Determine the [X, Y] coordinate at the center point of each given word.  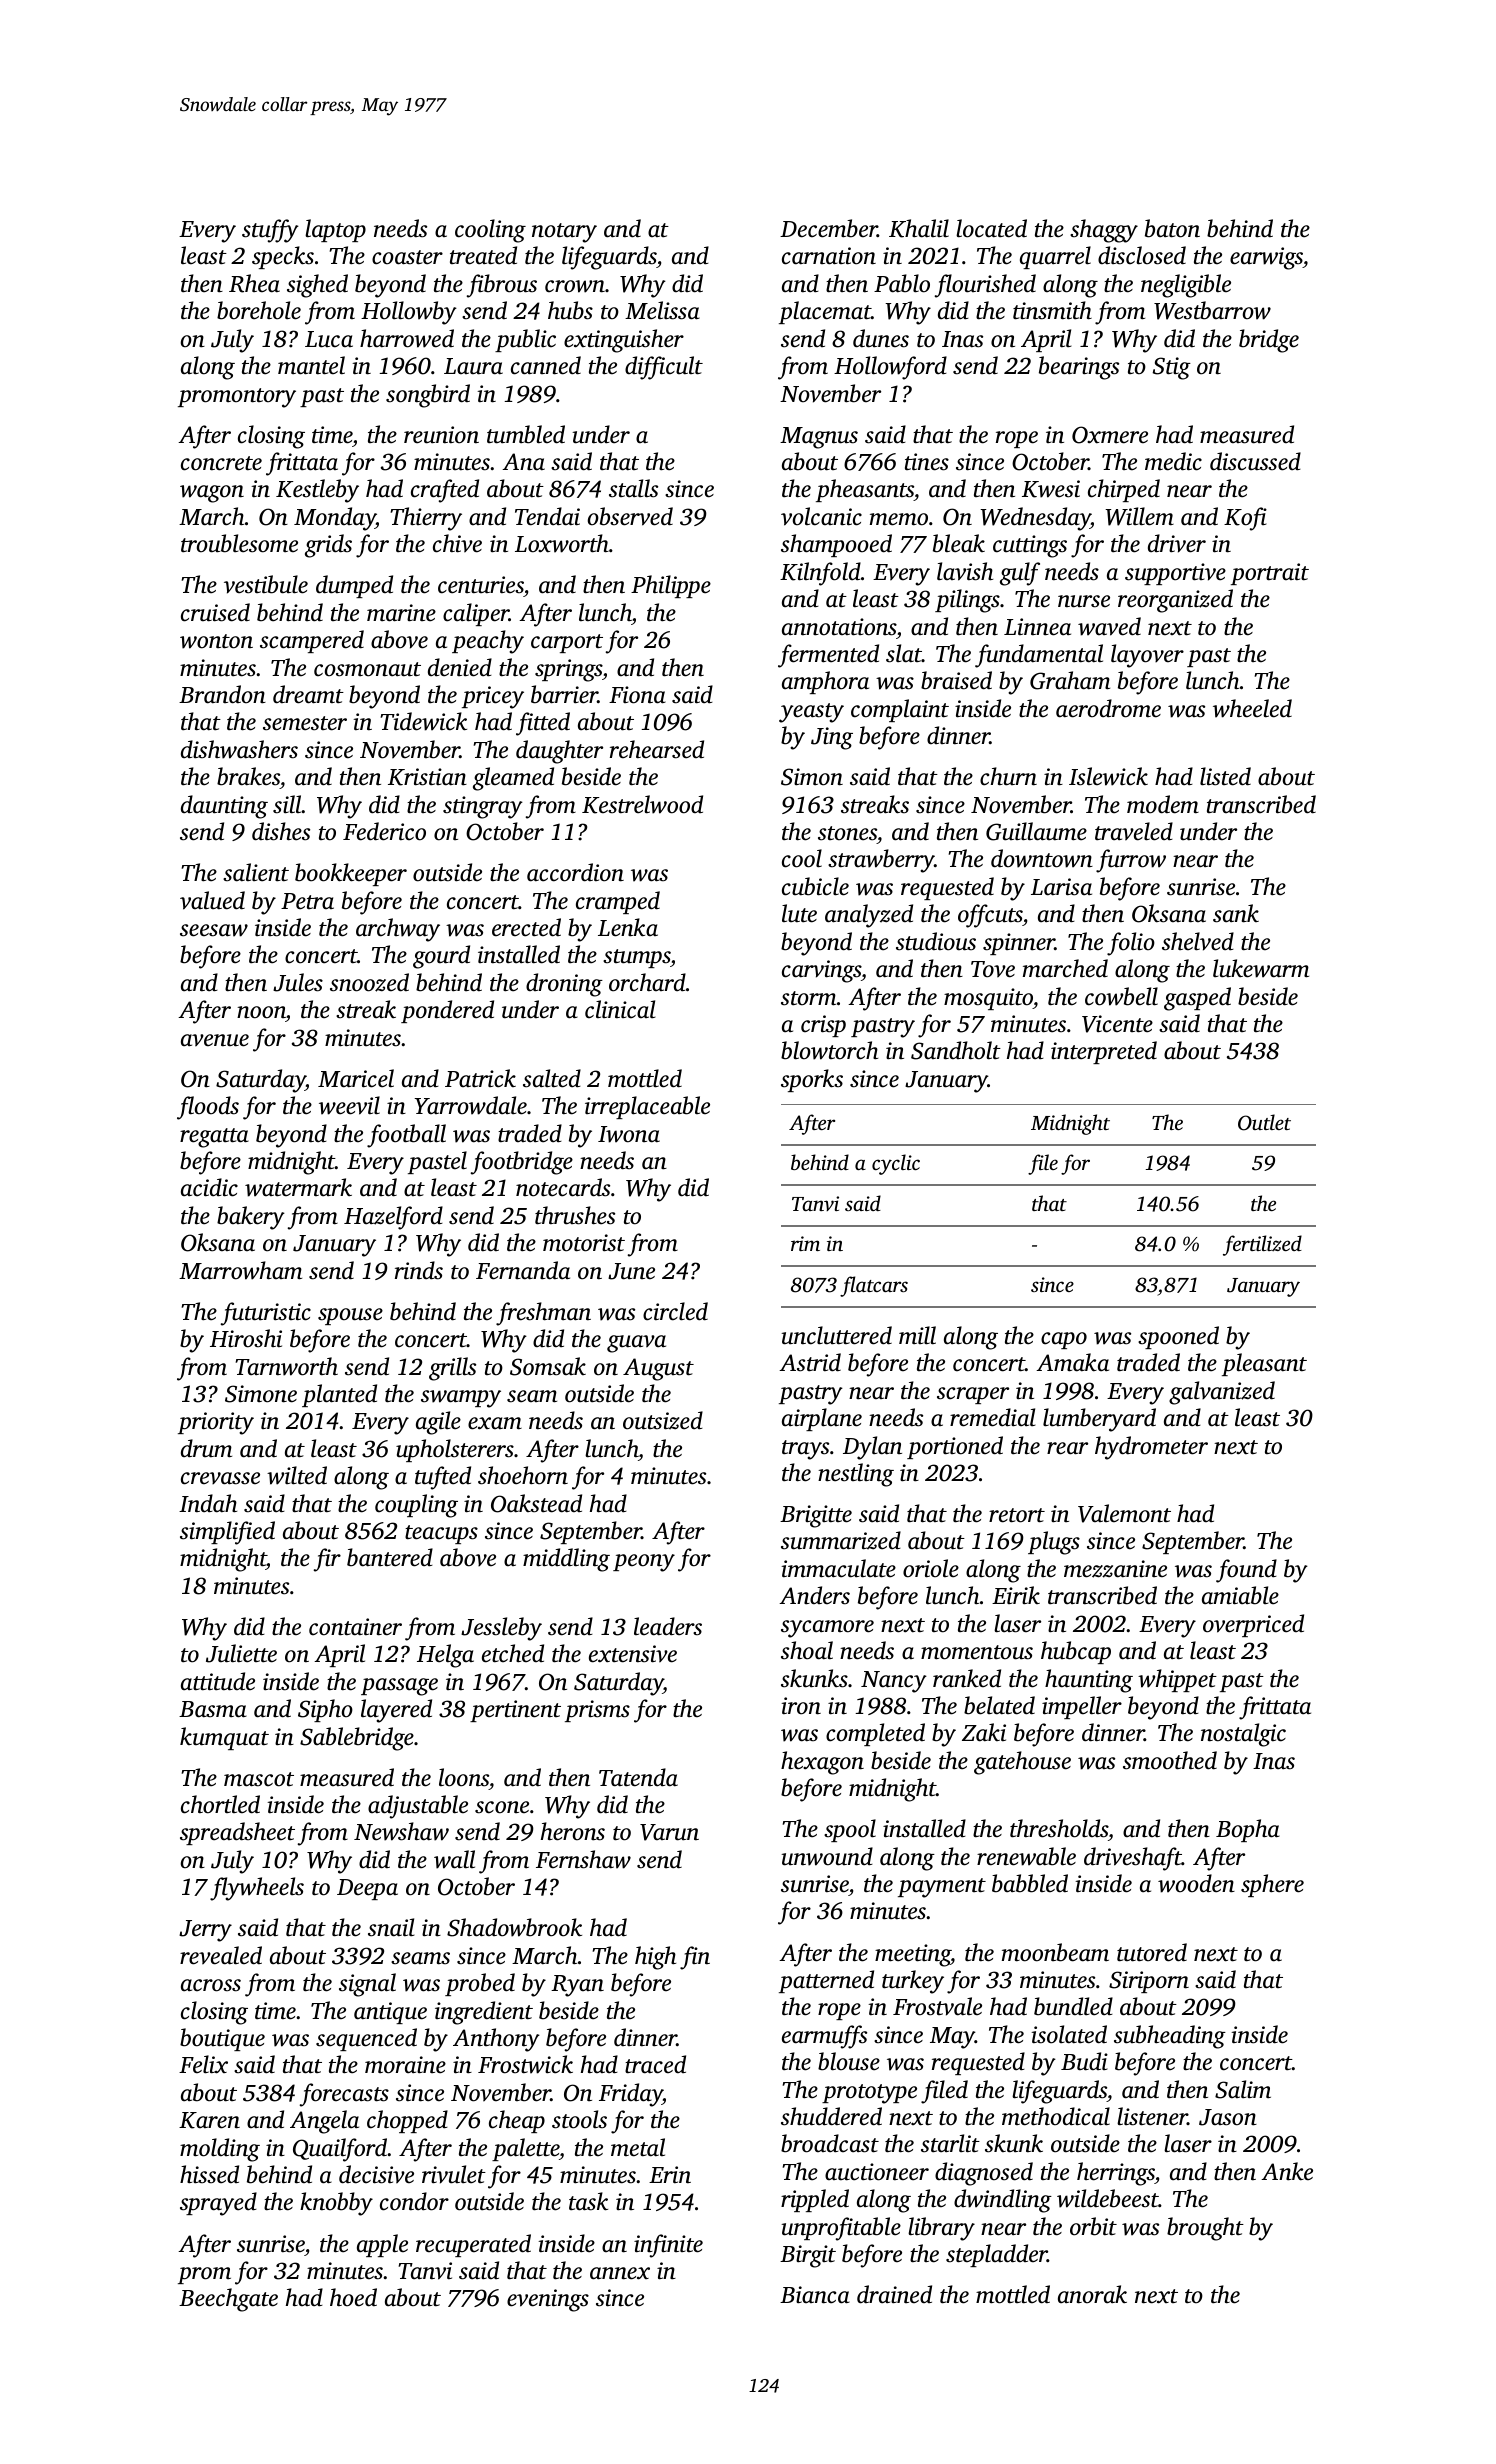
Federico [384, 831]
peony [644, 1563]
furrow [1131, 861]
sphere [1272, 1885]
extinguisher [624, 341]
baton [1172, 228]
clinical [620, 1009]
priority [216, 1423]
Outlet [1264, 1122]
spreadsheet [237, 1833]
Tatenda [638, 1777]
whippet [1177, 1680]
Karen [209, 2120]
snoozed [369, 982]
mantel [311, 365]
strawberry [881, 861]
